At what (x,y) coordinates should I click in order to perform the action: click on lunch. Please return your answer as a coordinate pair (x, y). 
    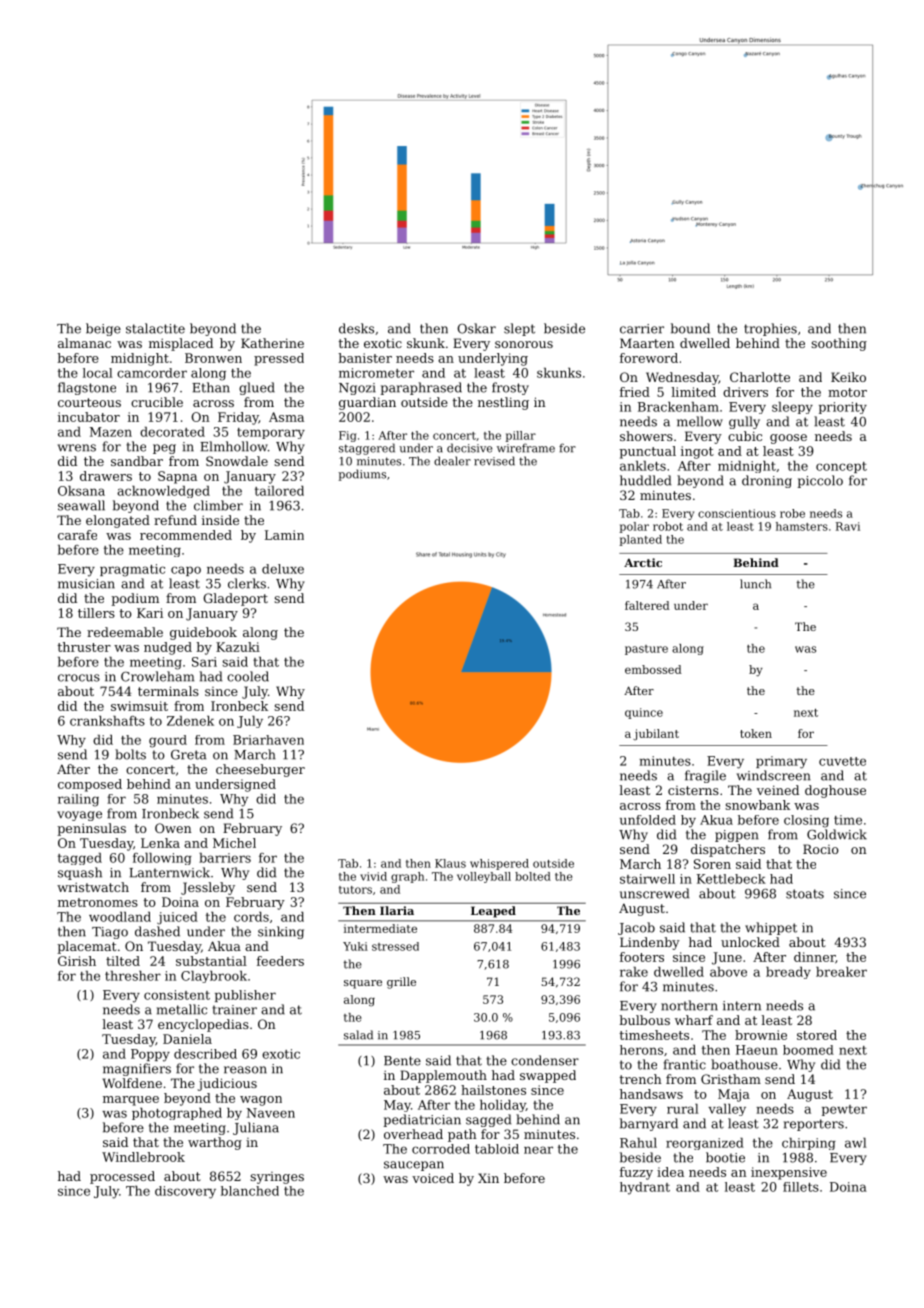
    Looking at the image, I should click on (755, 584).
